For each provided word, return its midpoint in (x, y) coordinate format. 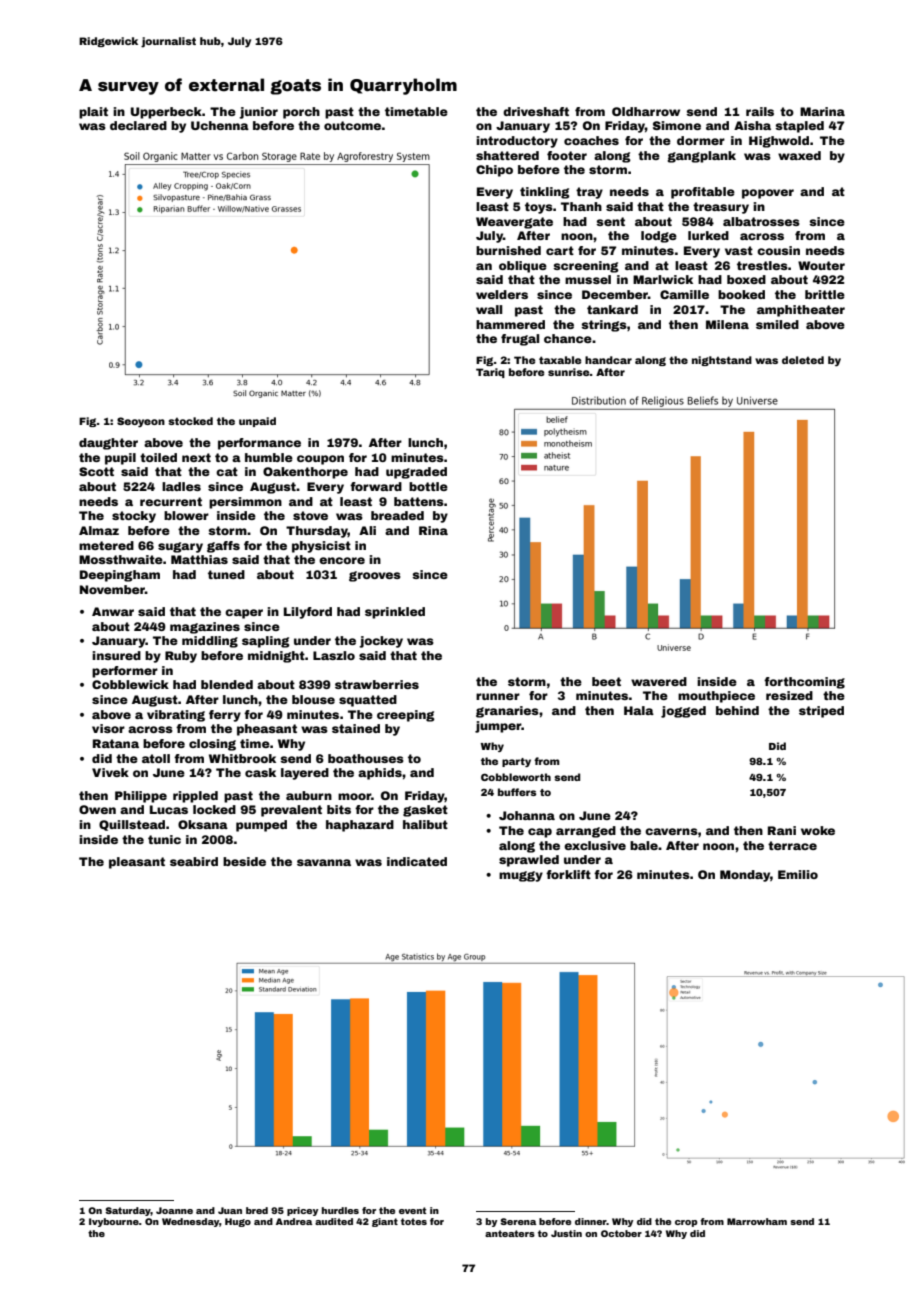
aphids (380, 774)
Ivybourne (114, 1222)
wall (489, 309)
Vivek (110, 772)
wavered (659, 681)
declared (138, 125)
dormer (701, 140)
